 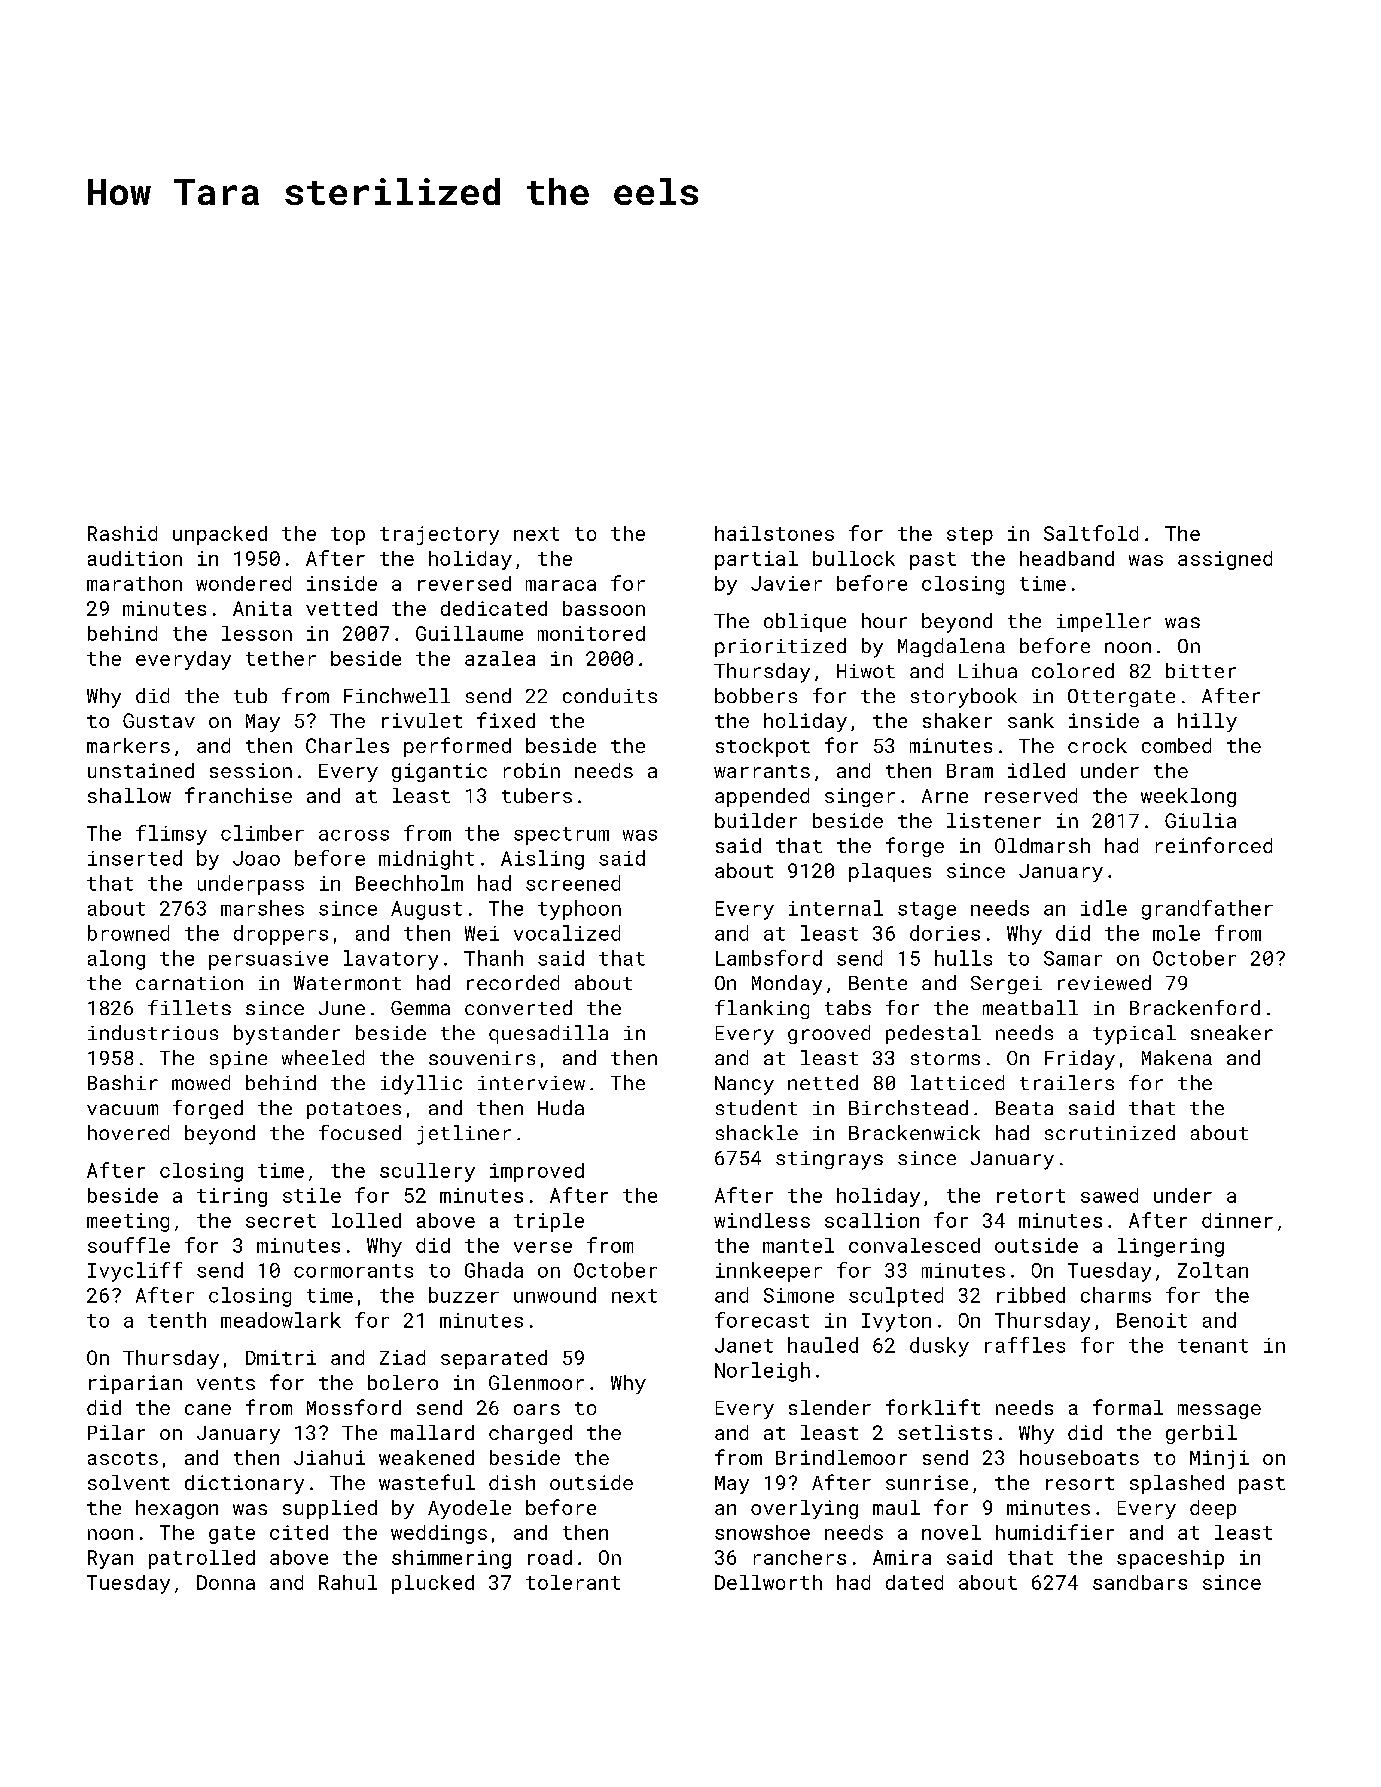 I want to click on Watermont, so click(x=347, y=983).
